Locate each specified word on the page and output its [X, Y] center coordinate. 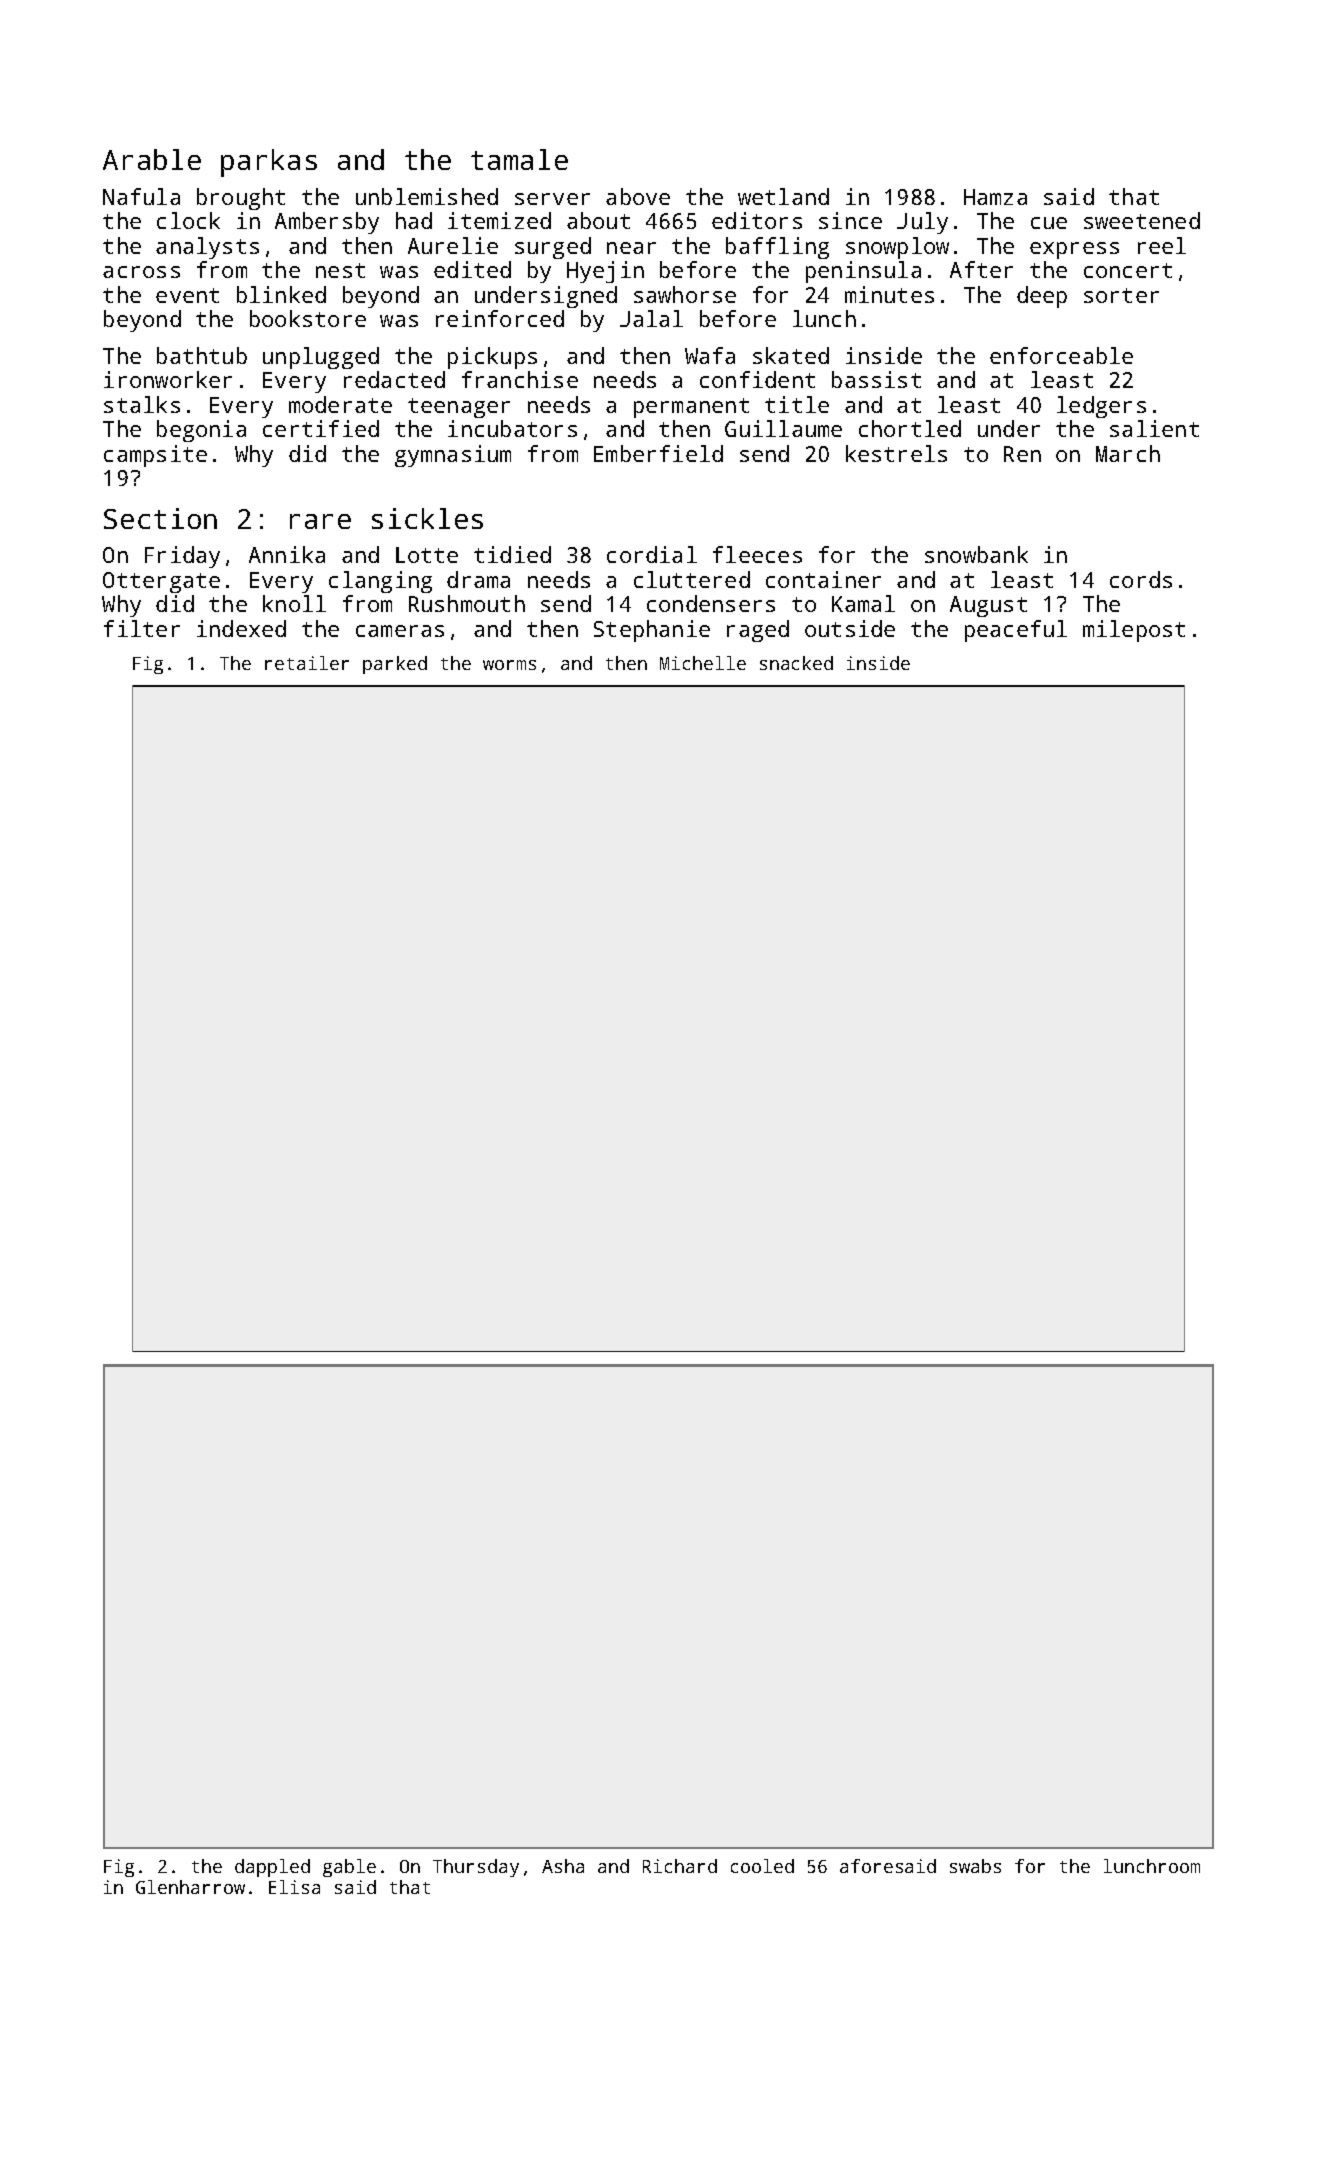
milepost [1134, 631]
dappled [272, 1868]
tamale [519, 159]
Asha [563, 1866]
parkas [269, 163]
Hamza [995, 197]
